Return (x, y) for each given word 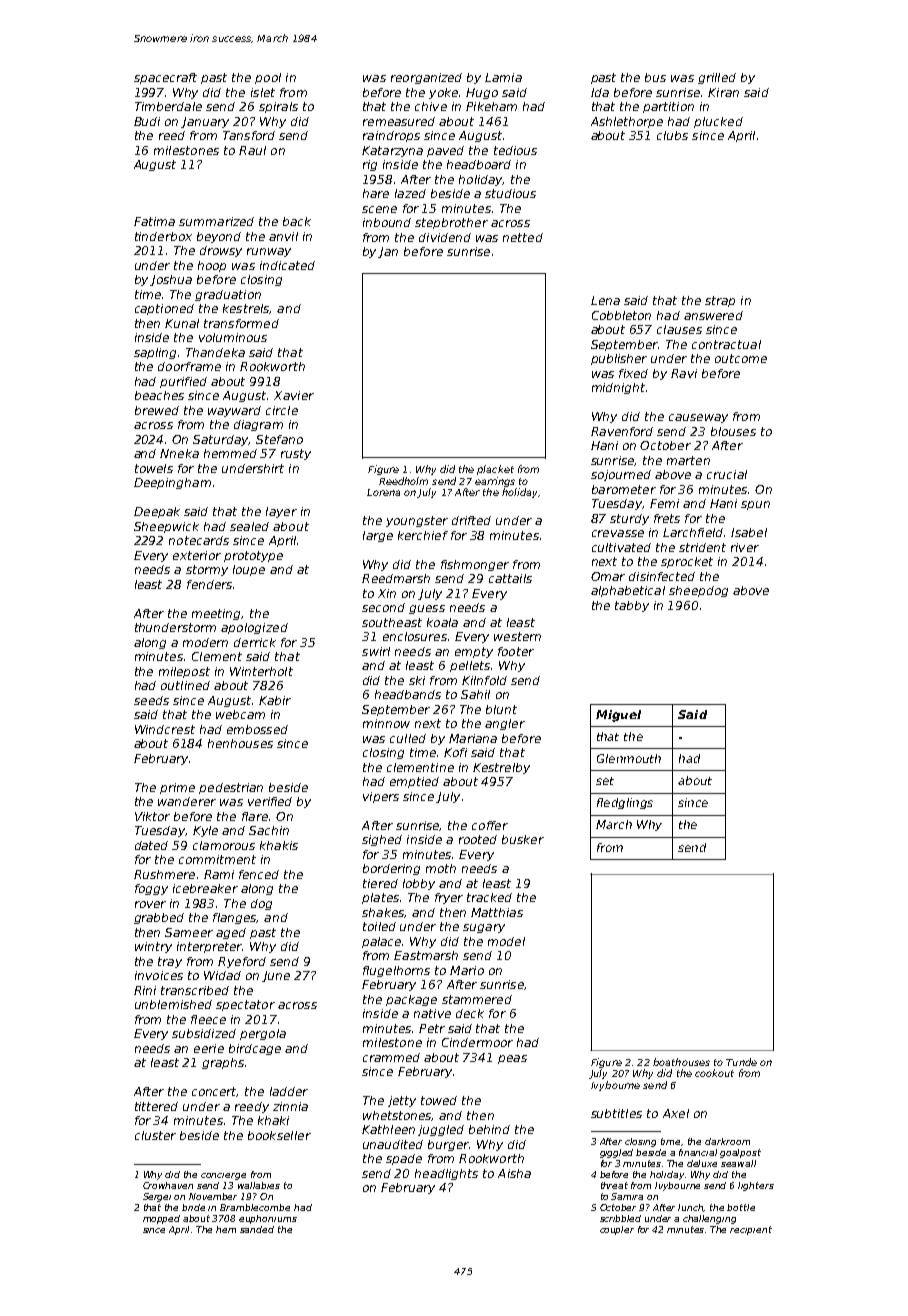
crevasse (618, 533)
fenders (209, 584)
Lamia (503, 77)
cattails (510, 578)
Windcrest (165, 729)
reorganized (426, 78)
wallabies (259, 1185)
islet (263, 92)
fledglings (625, 803)
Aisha (514, 1173)
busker (523, 839)
